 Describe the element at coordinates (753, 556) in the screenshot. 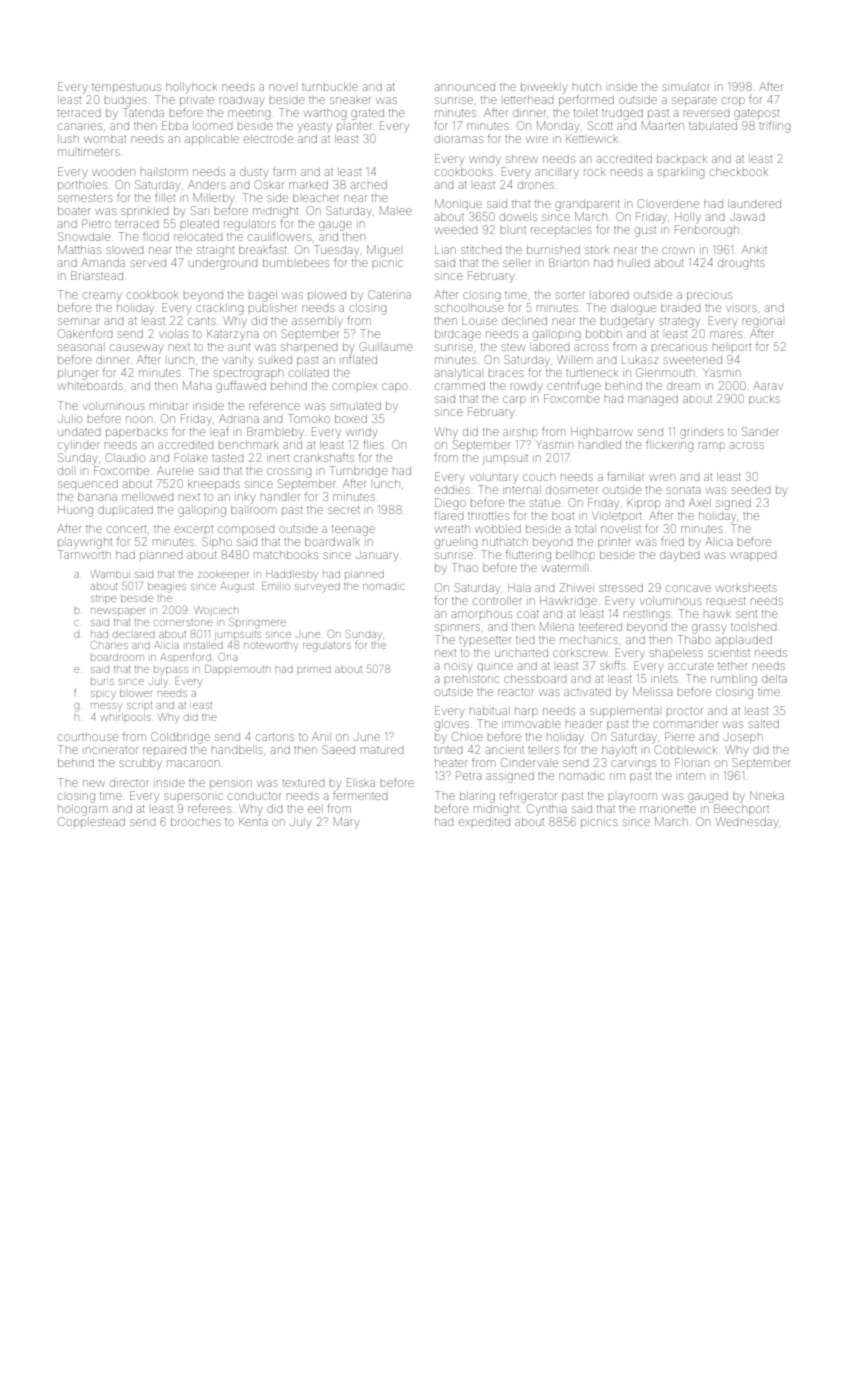

I see `wrapped` at that location.
